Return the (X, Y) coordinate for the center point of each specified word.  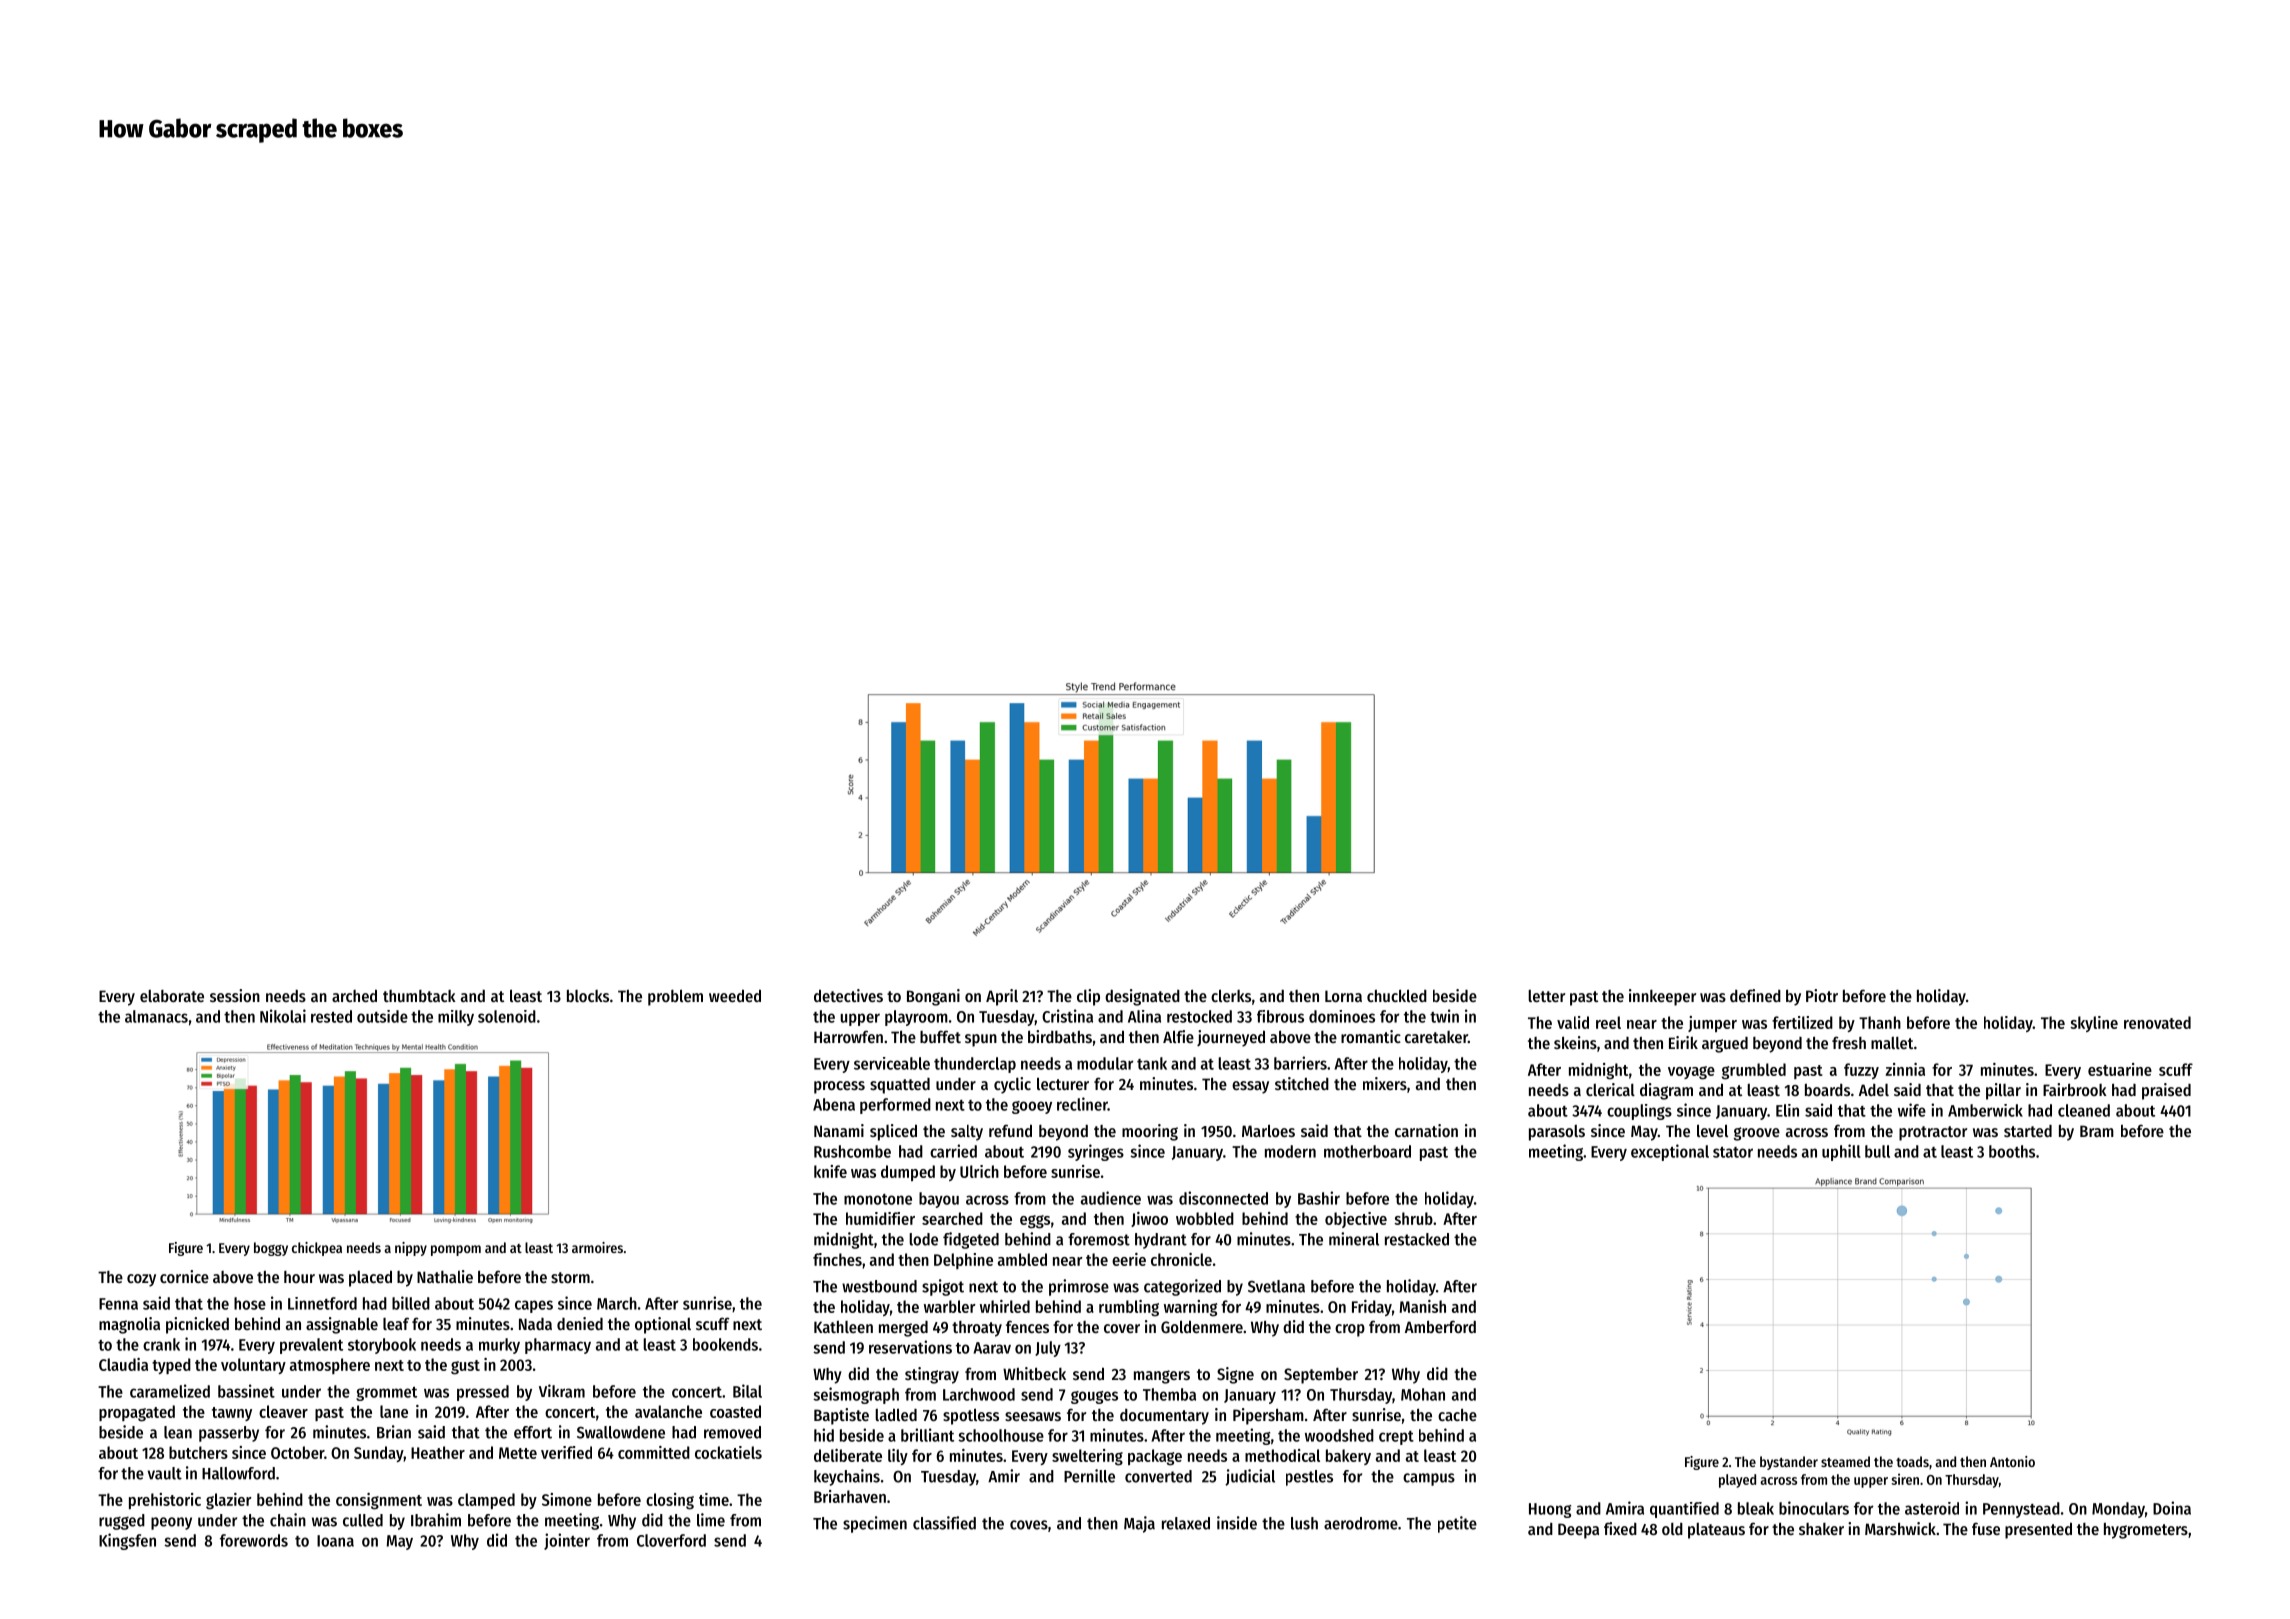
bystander (1789, 1463)
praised (2166, 1091)
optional (663, 1325)
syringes (1096, 1152)
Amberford (1440, 1326)
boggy (271, 1249)
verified (566, 1452)
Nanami (839, 1130)
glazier (229, 1501)
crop (1350, 1330)
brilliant (927, 1435)
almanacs (156, 1016)
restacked (1417, 1239)
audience (1111, 1198)
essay (1250, 1087)
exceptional (1670, 1152)
